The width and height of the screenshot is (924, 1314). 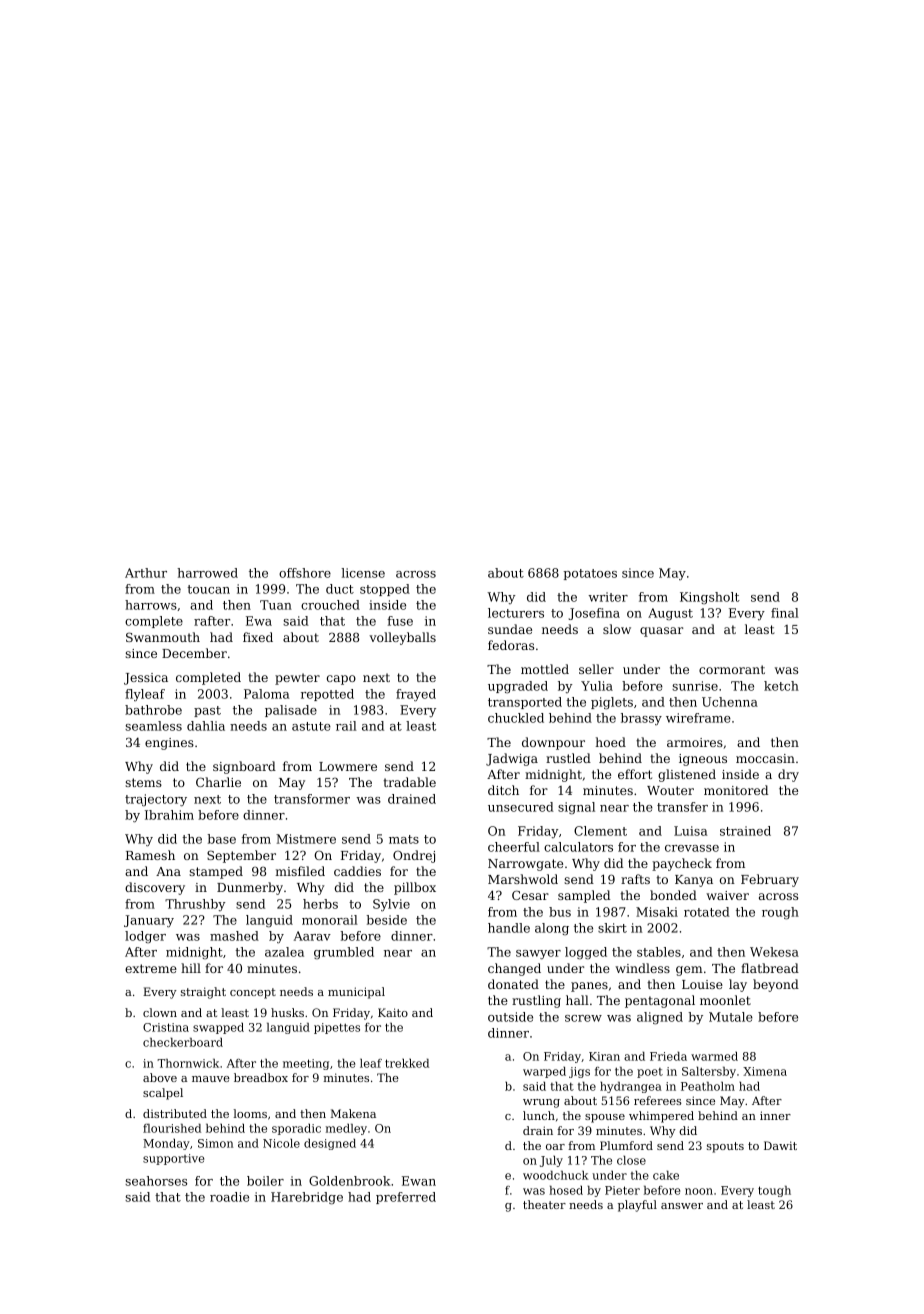 What do you see at coordinates (407, 1063) in the screenshot?
I see `trekked` at bounding box center [407, 1063].
